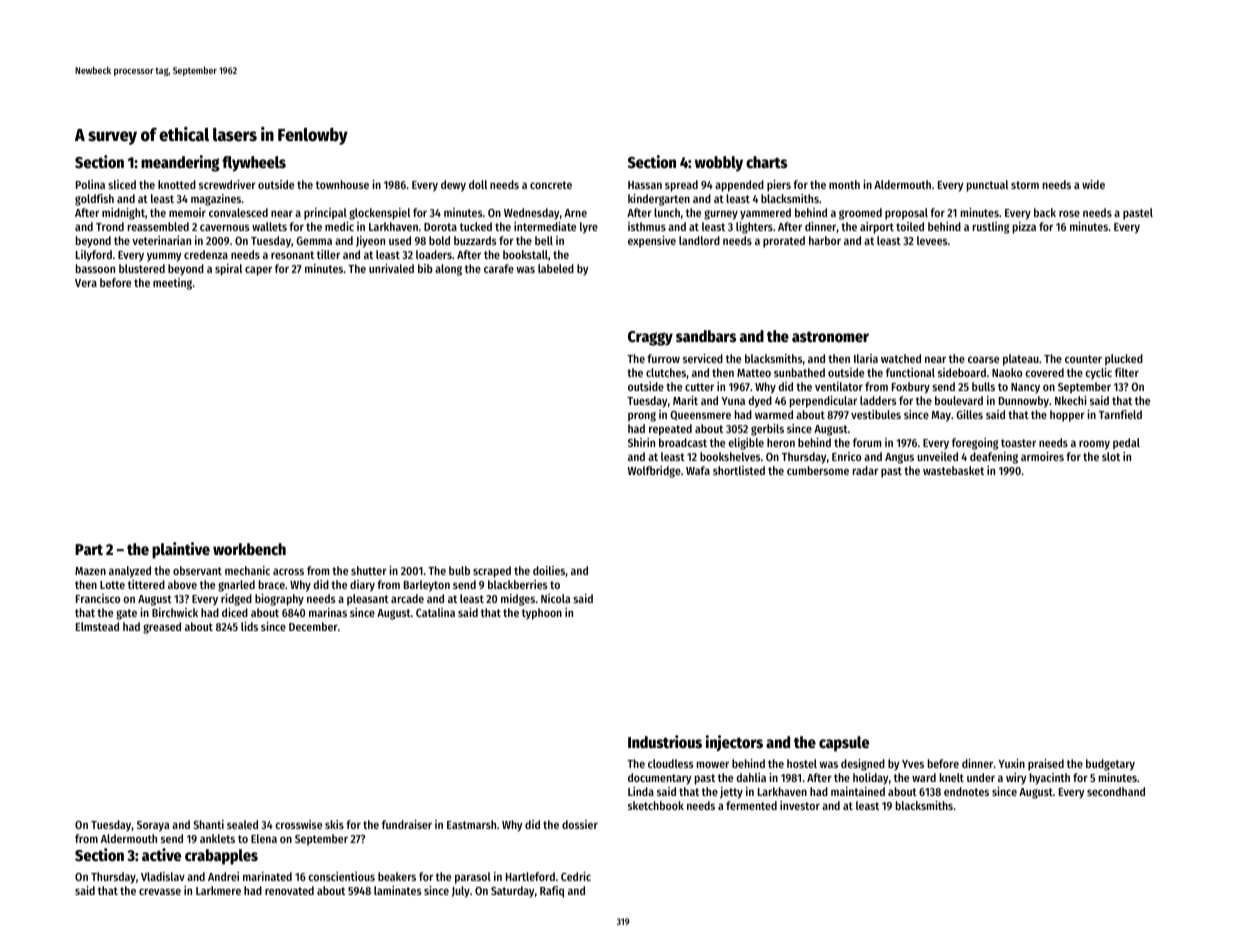  I want to click on repeated, so click(670, 430).
